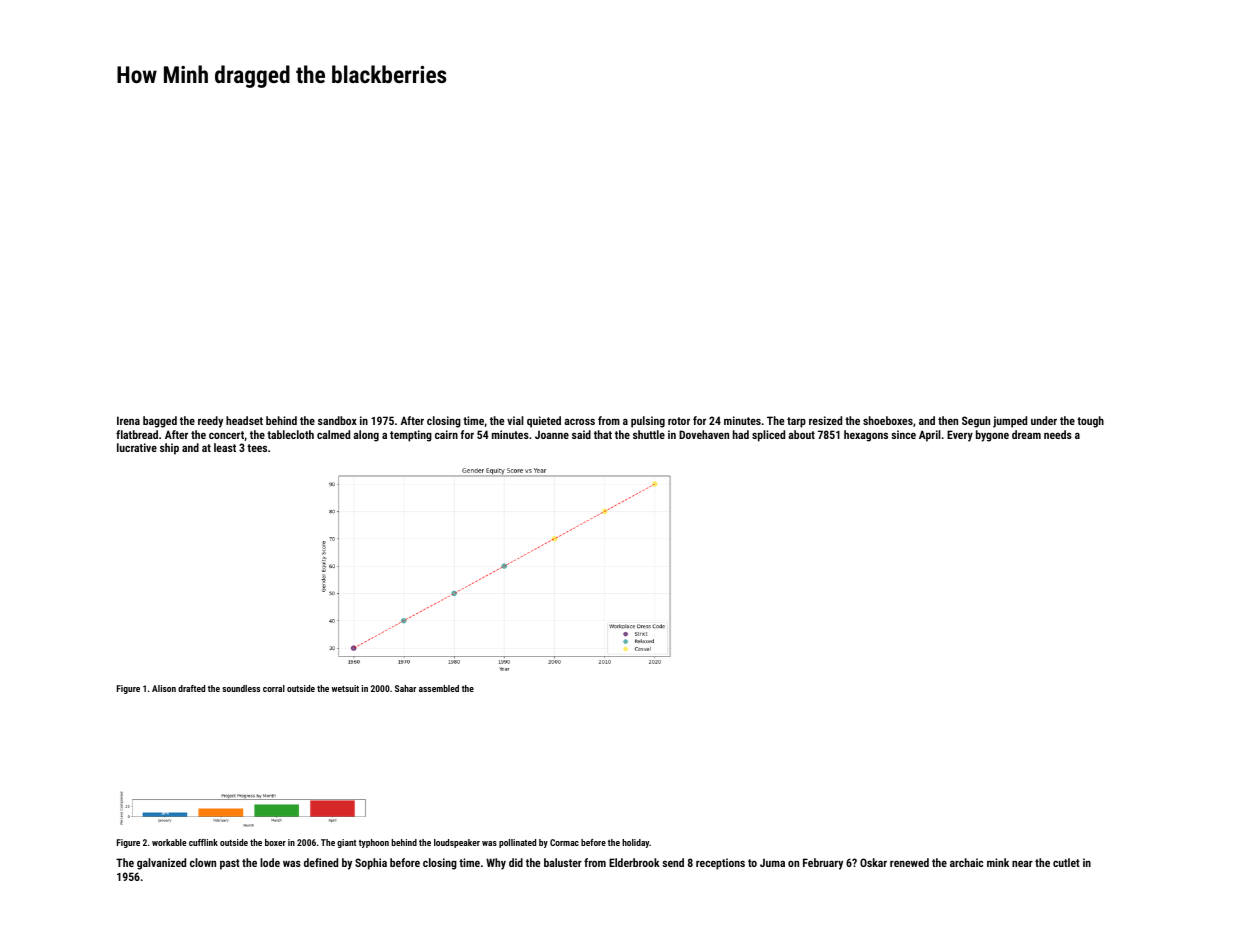 The height and width of the image is (952, 1233). What do you see at coordinates (636, 843) in the image?
I see `holiday` at bounding box center [636, 843].
